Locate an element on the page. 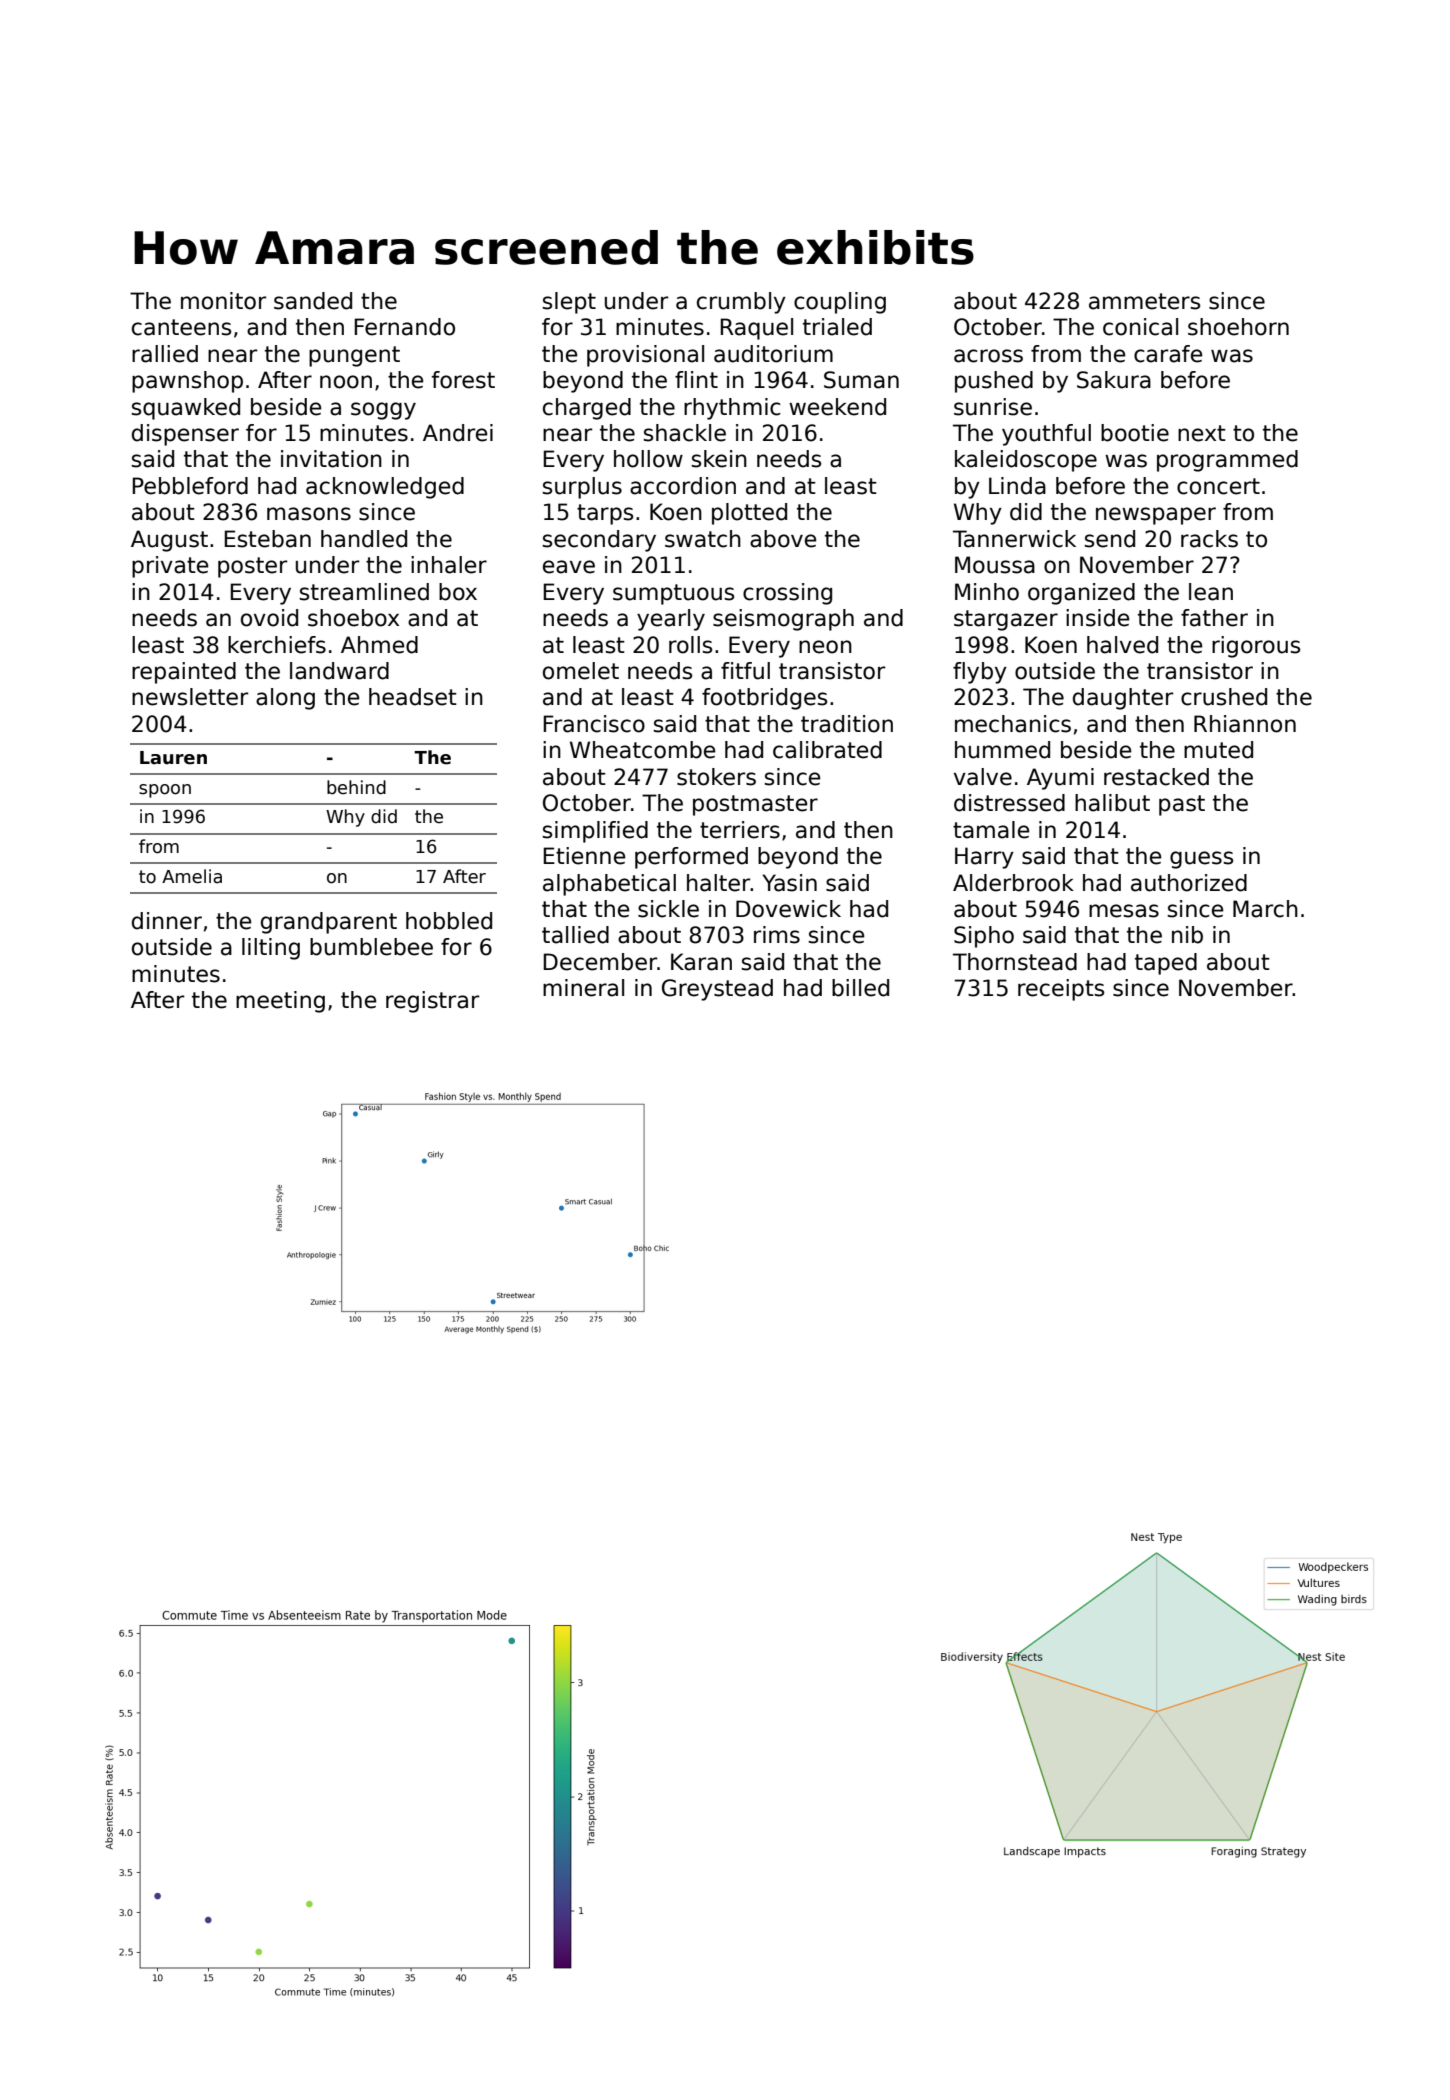  tradition is located at coordinates (847, 724).
